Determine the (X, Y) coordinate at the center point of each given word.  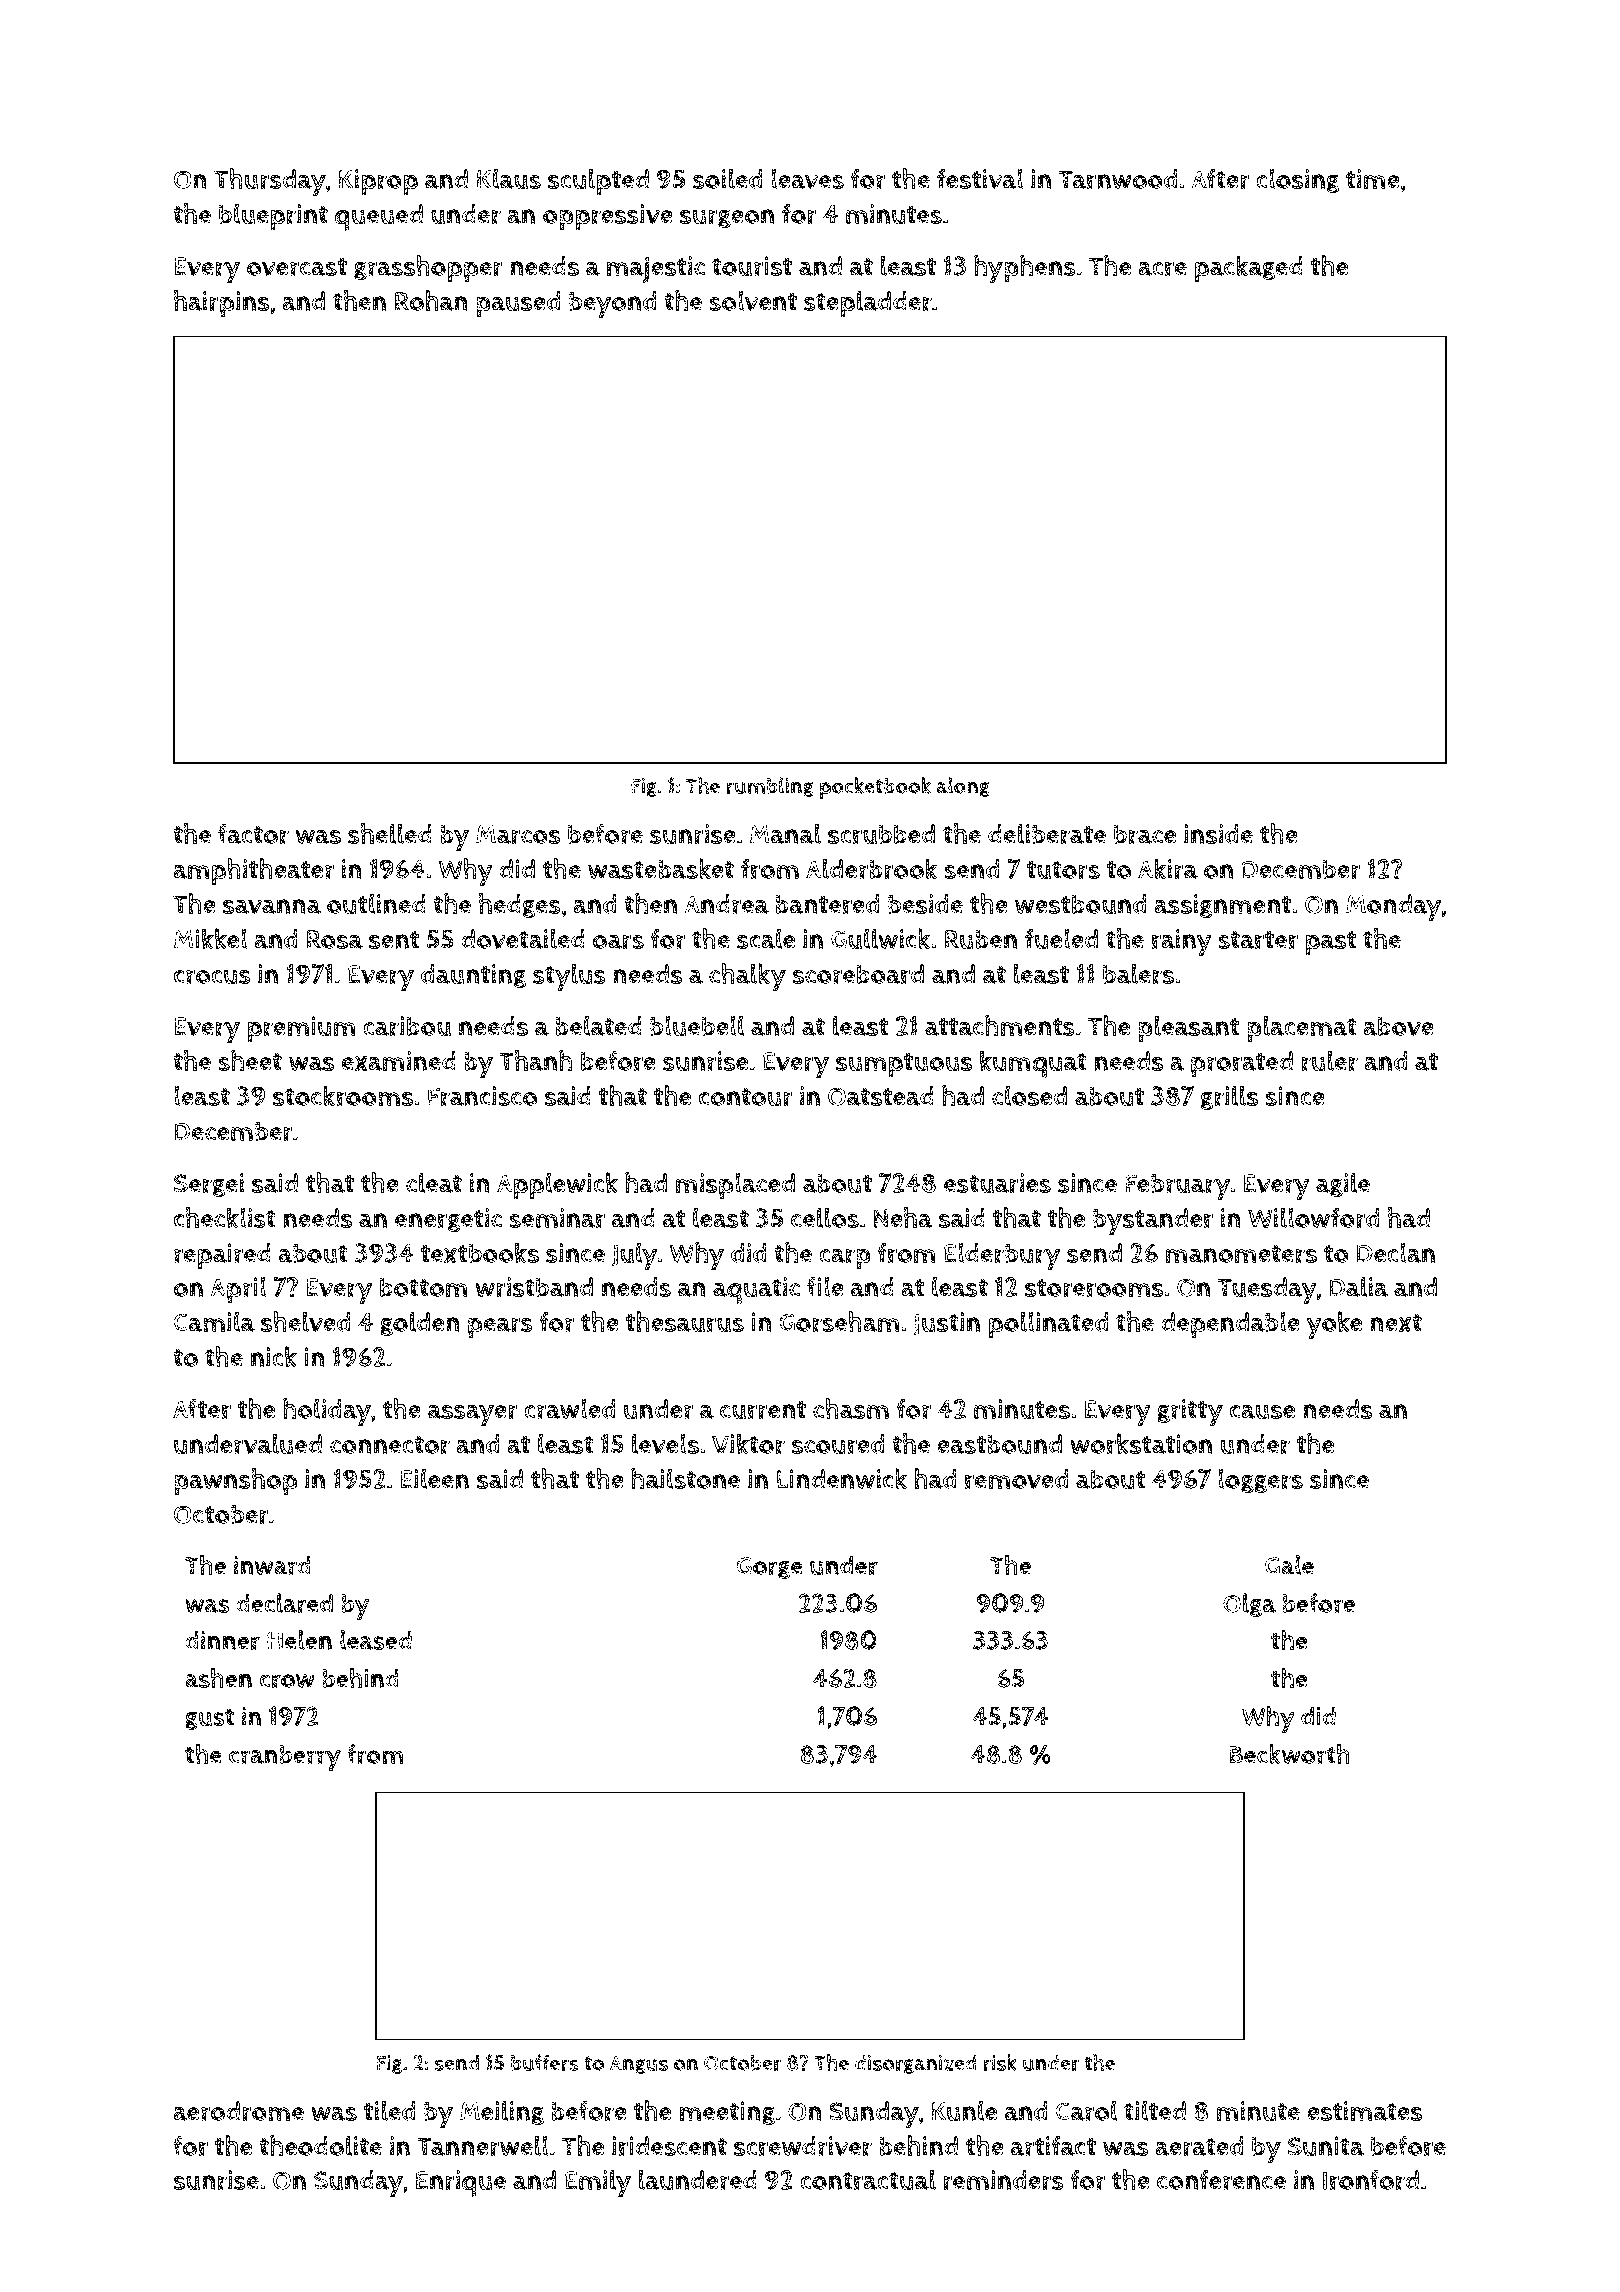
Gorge (770, 1568)
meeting (727, 2113)
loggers (1260, 1480)
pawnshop (235, 1482)
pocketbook (875, 788)
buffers (545, 2062)
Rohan (431, 300)
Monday (1393, 907)
